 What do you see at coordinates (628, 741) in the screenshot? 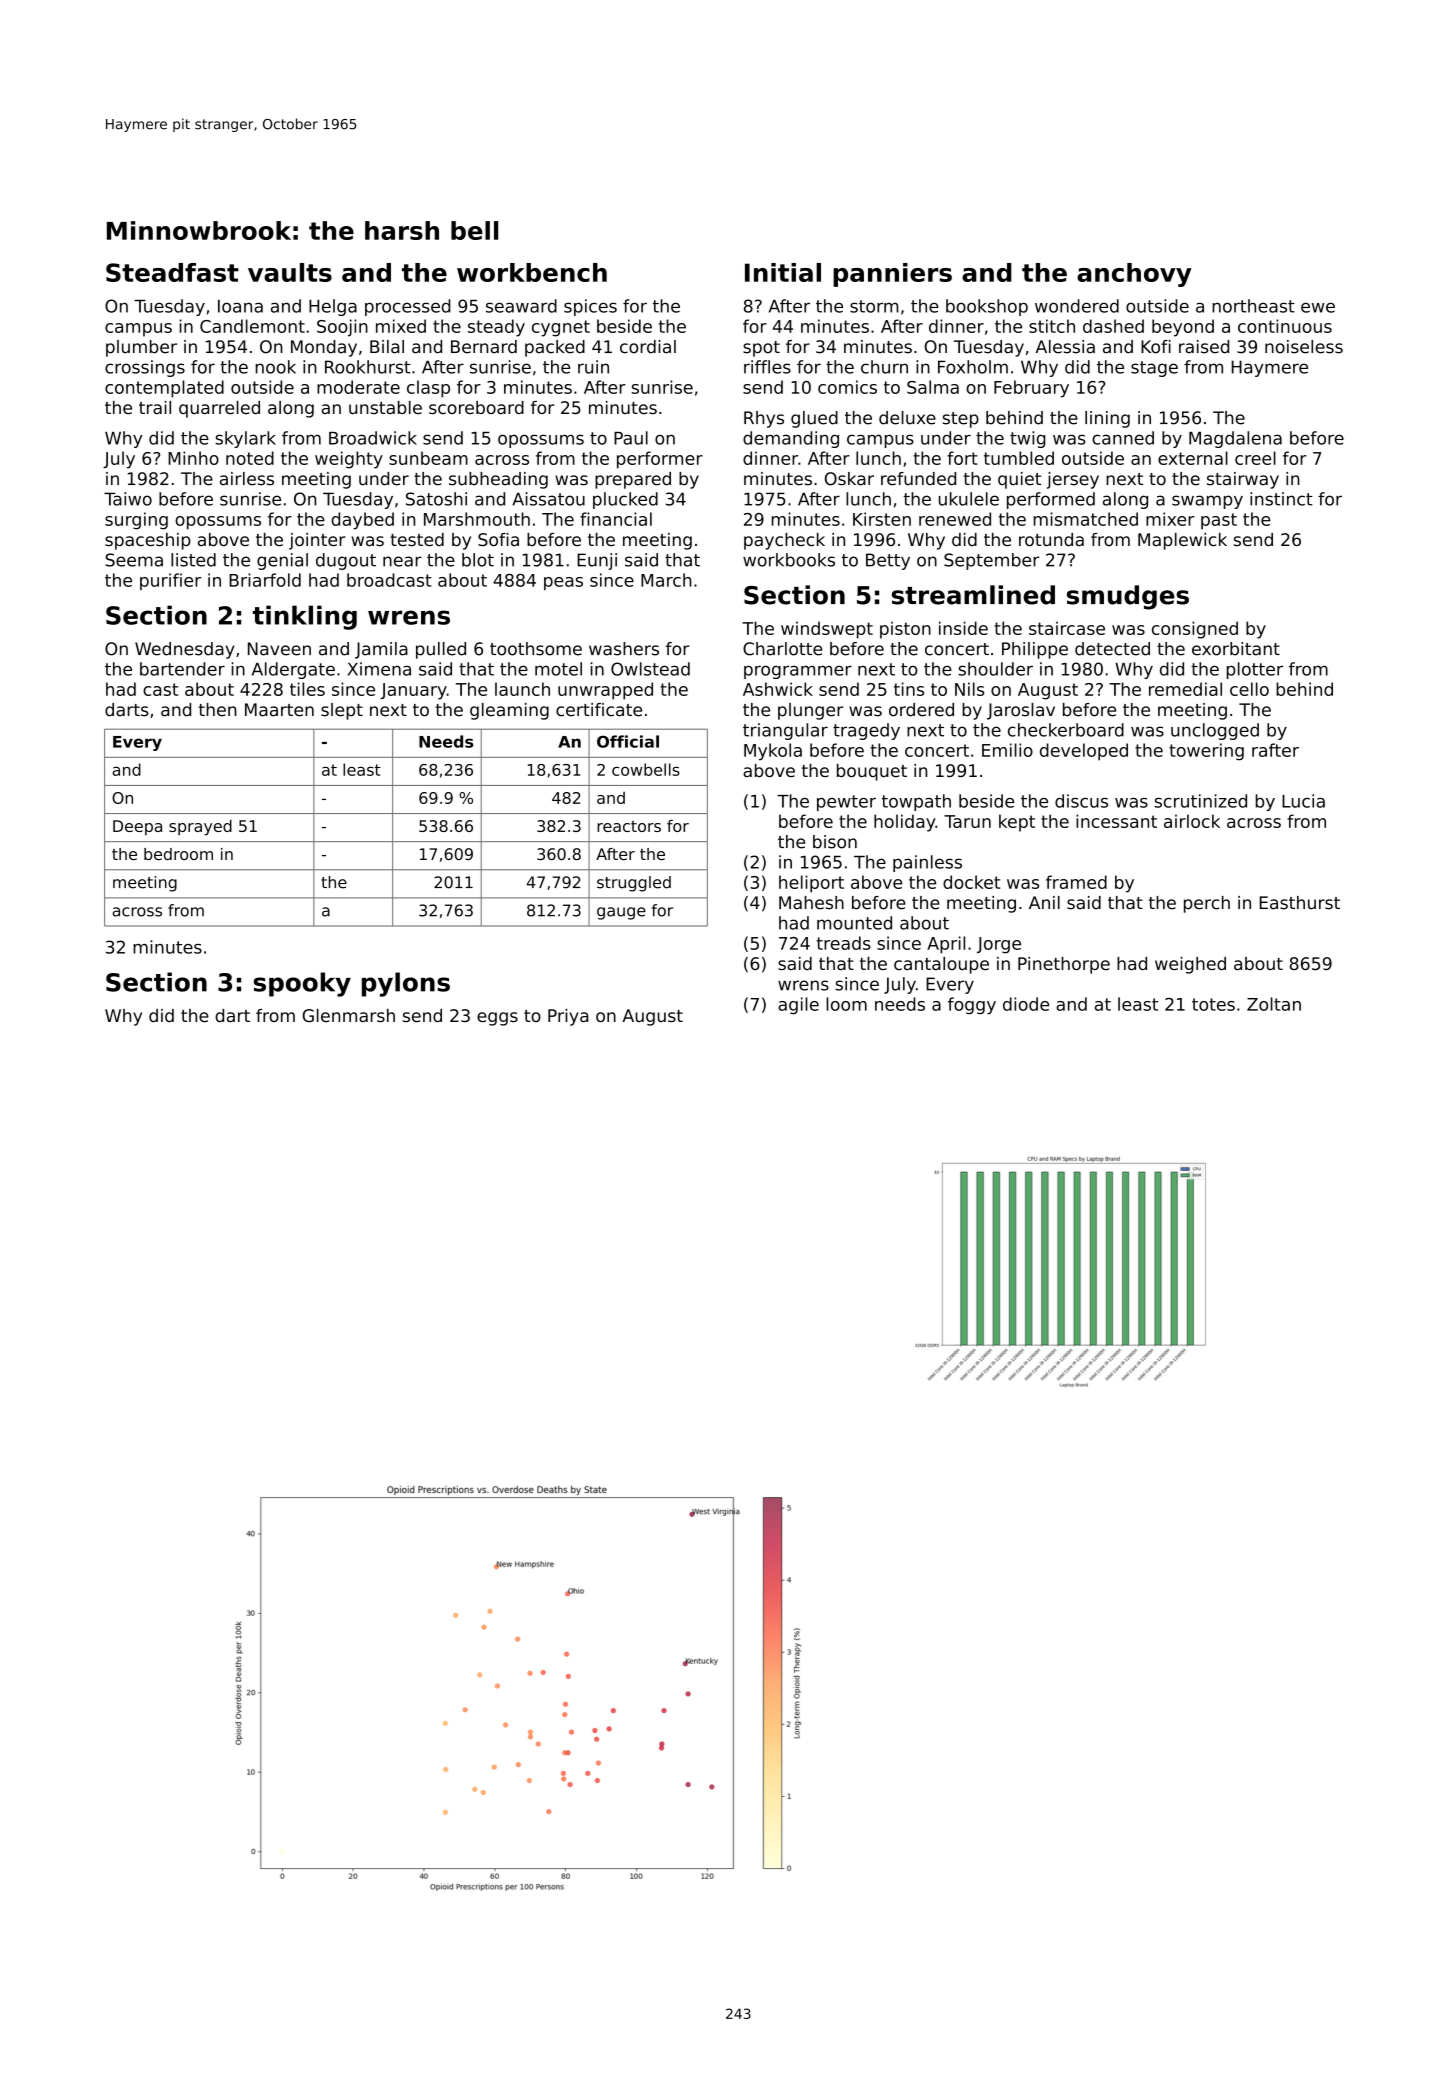
I see `Official` at bounding box center [628, 741].
